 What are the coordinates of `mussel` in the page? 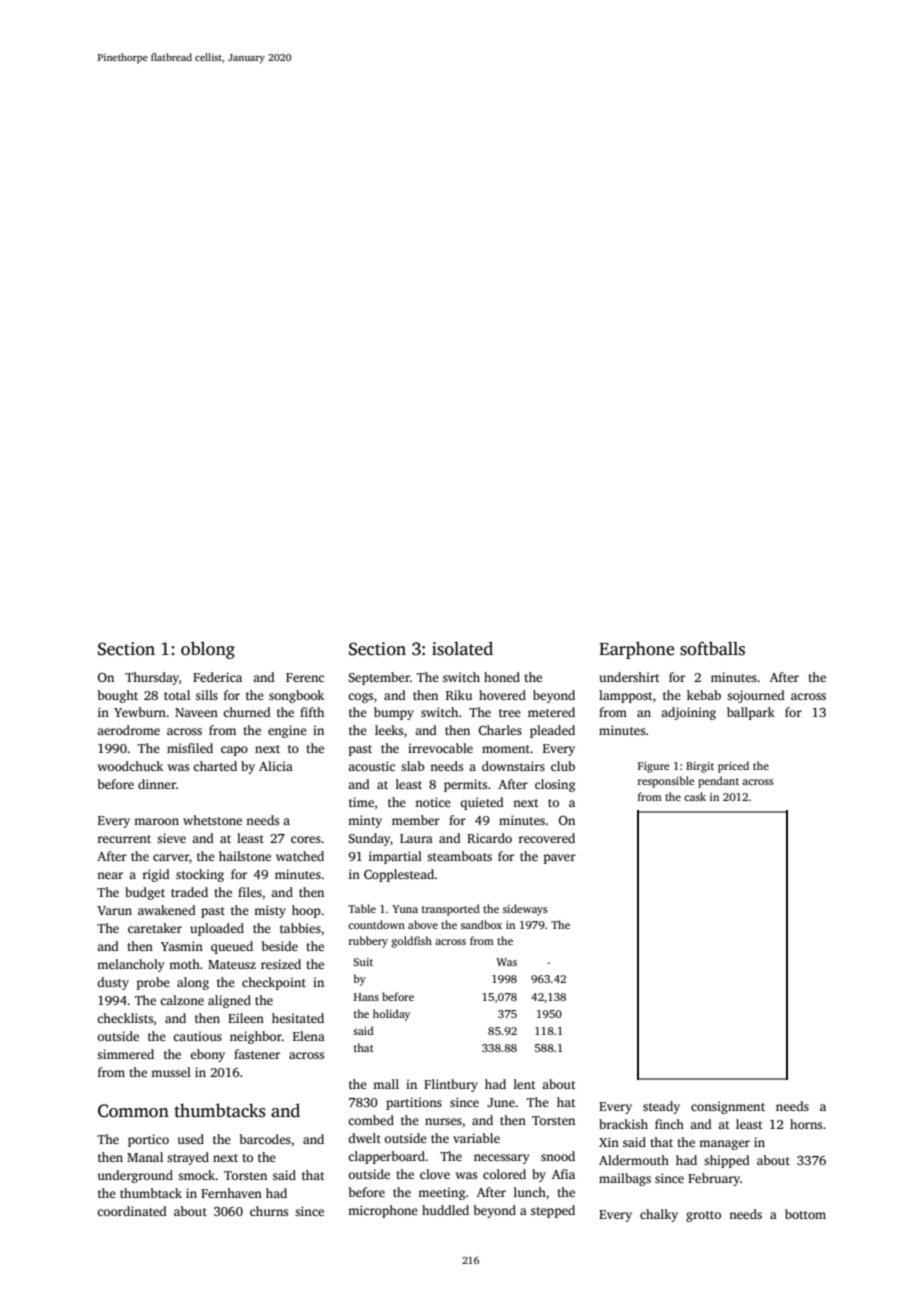 It's located at (171, 1072).
